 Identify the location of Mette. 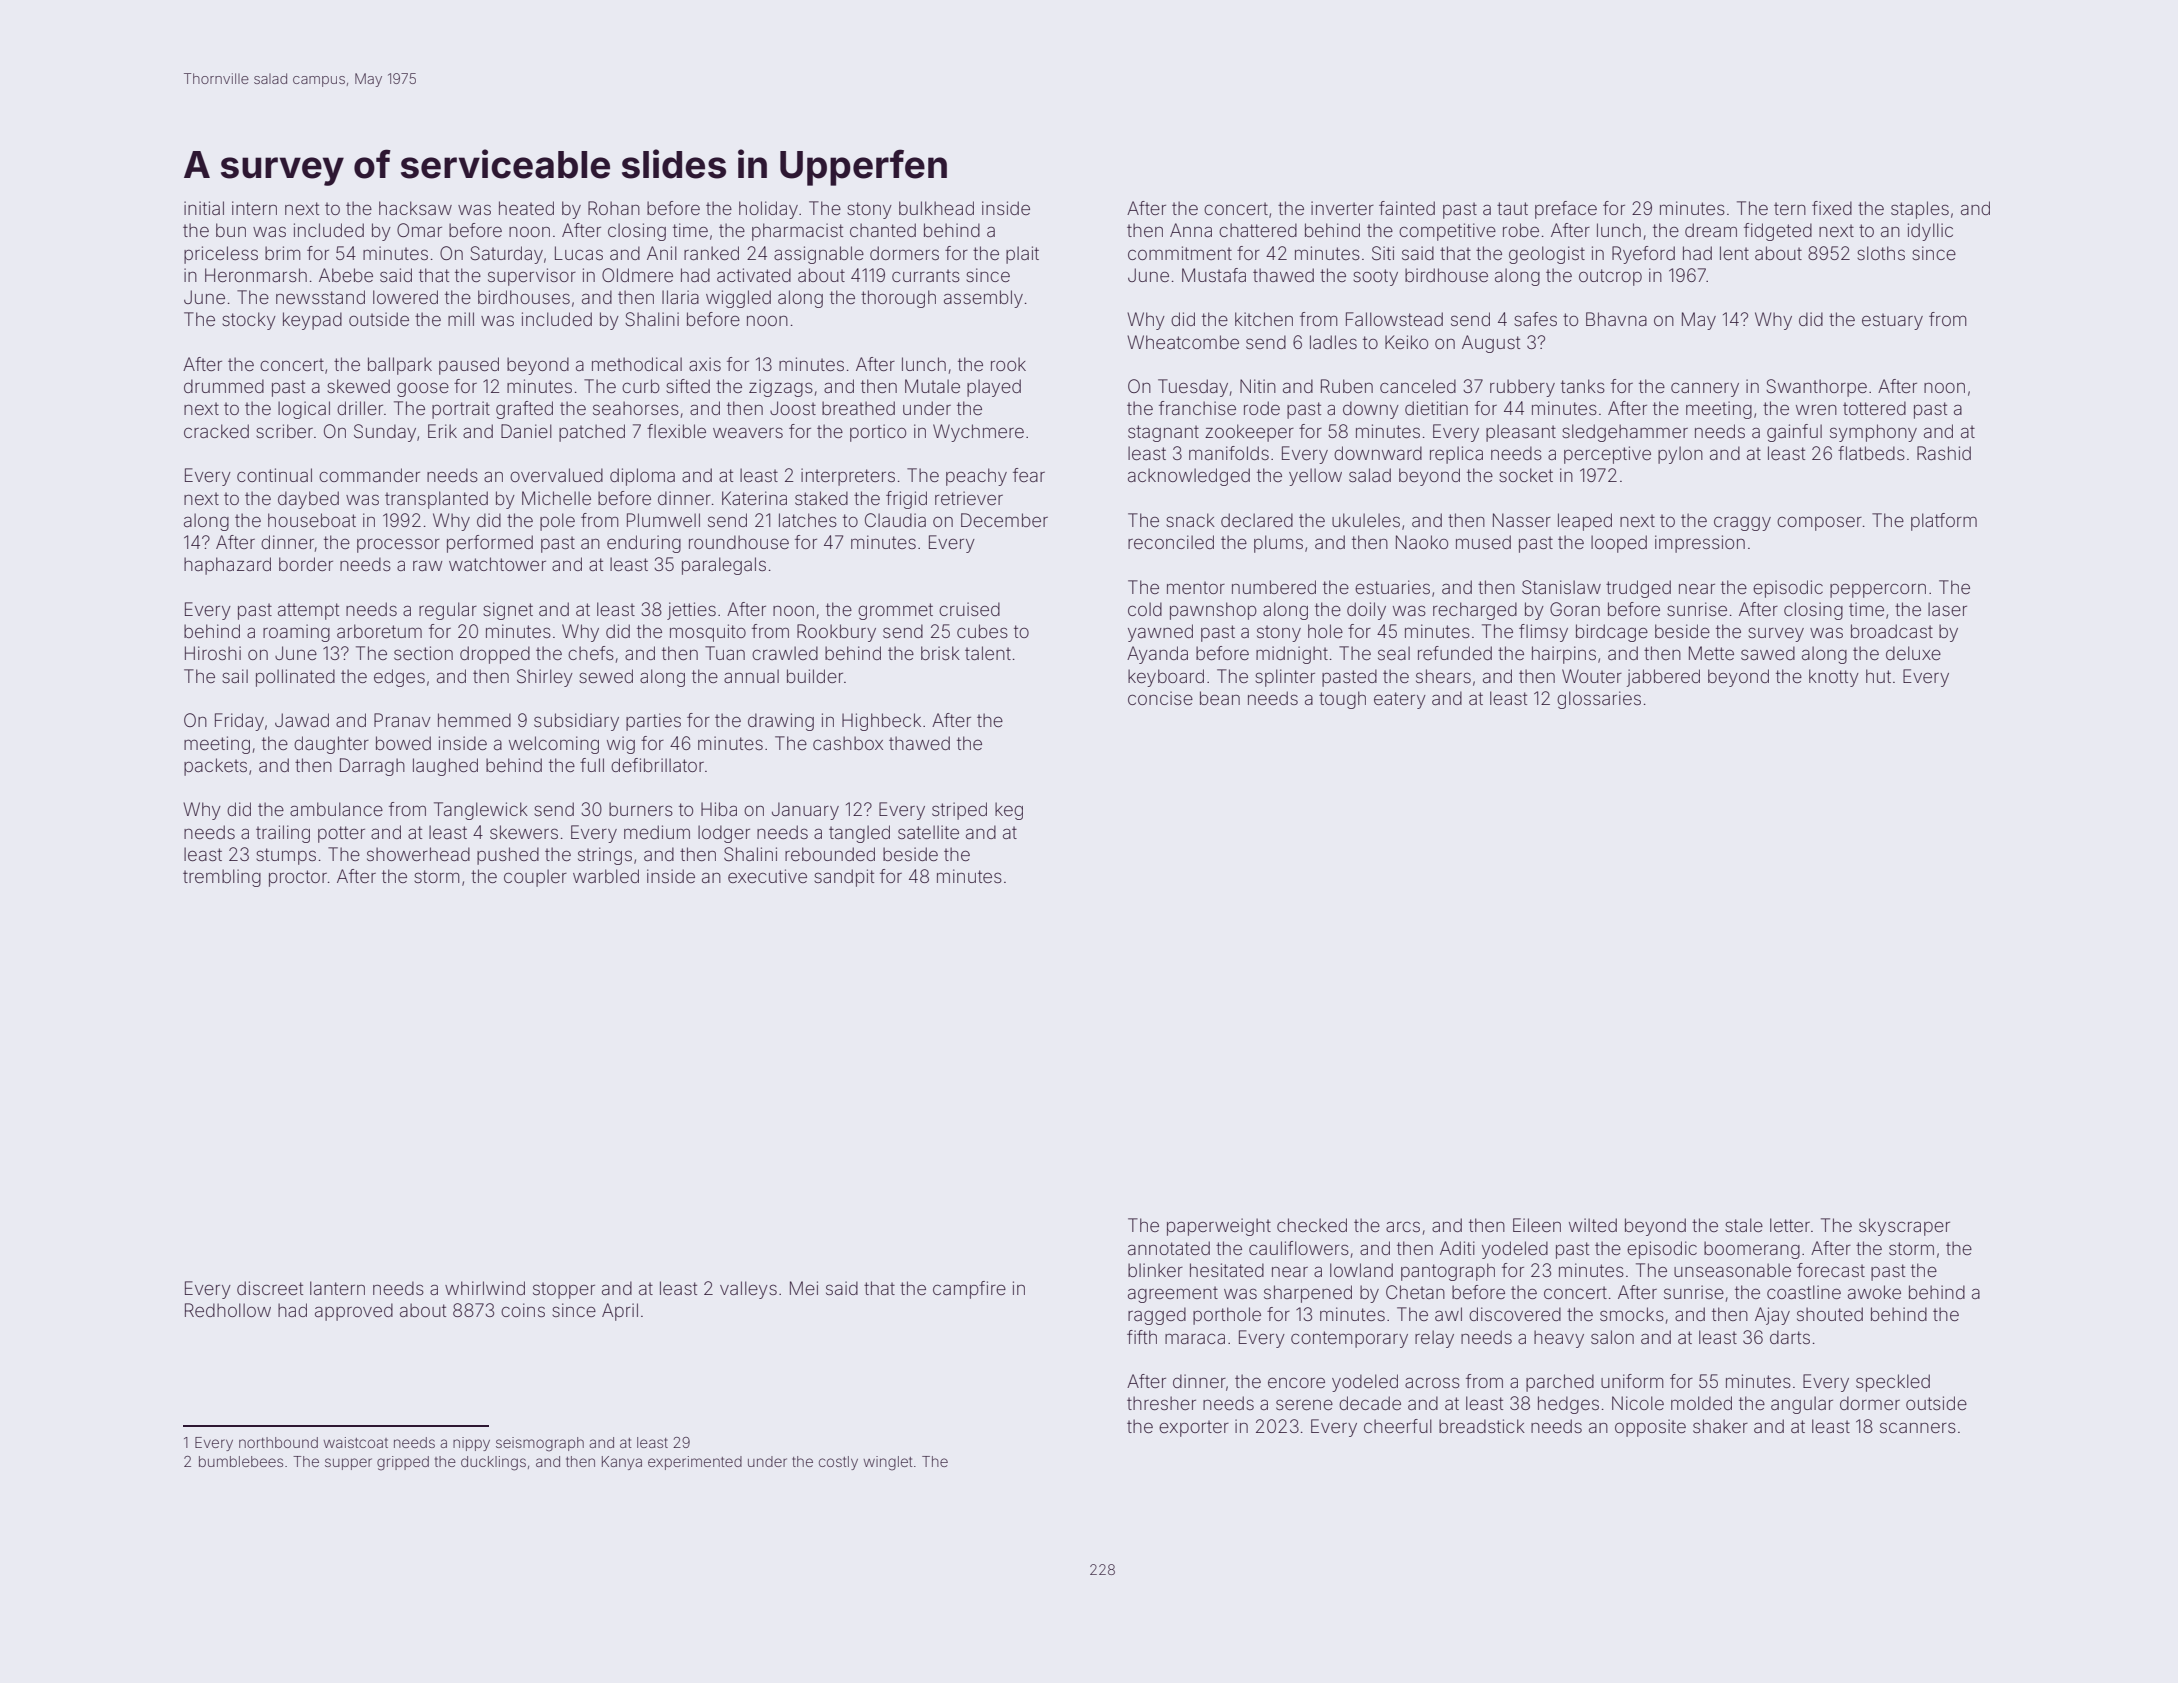
(1711, 653).
